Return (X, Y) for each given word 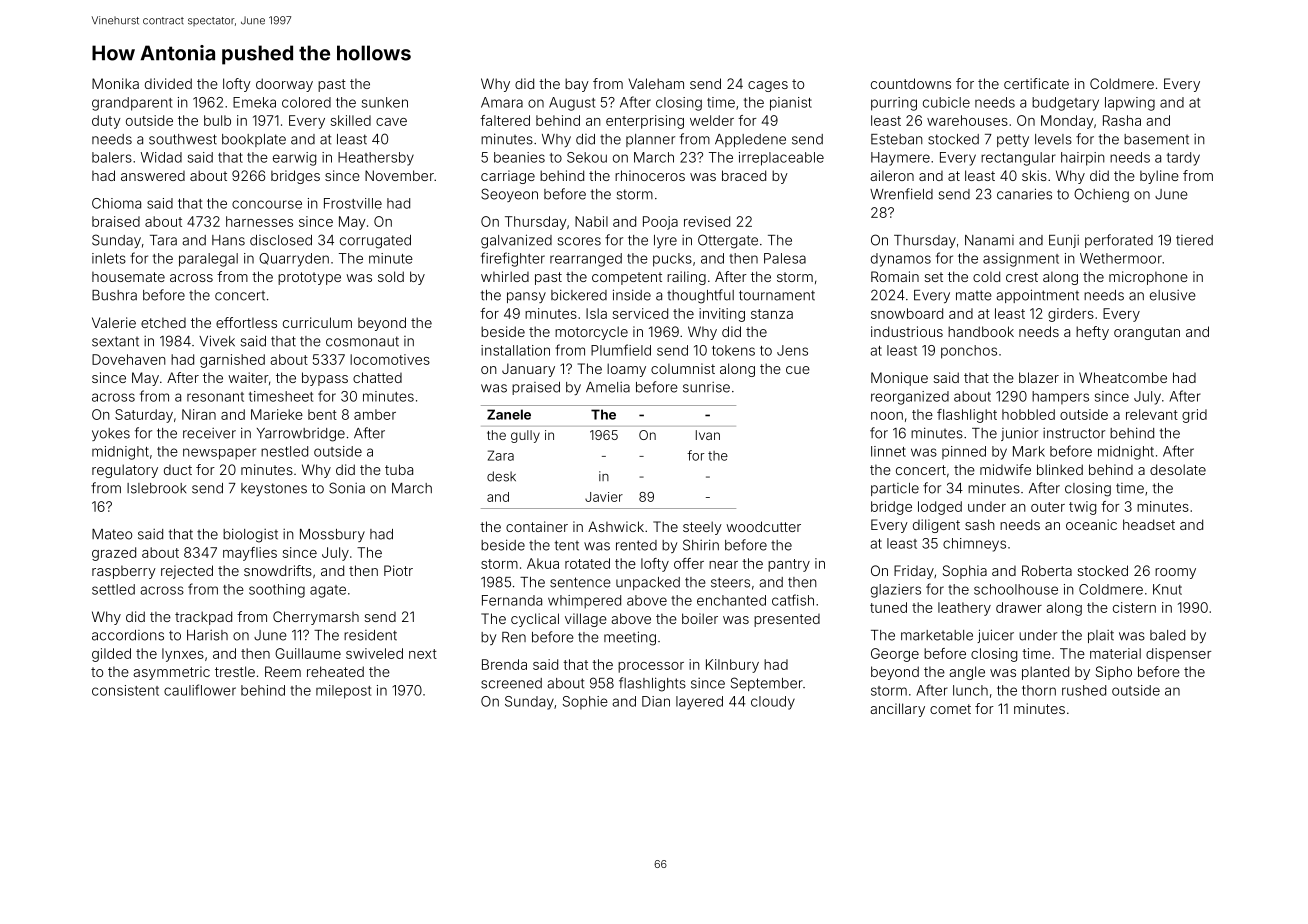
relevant (1152, 414)
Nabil (591, 221)
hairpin (1083, 159)
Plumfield (621, 350)
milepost (343, 692)
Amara (502, 102)
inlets (109, 258)
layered (699, 703)
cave (391, 122)
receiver (209, 433)
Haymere (900, 159)
